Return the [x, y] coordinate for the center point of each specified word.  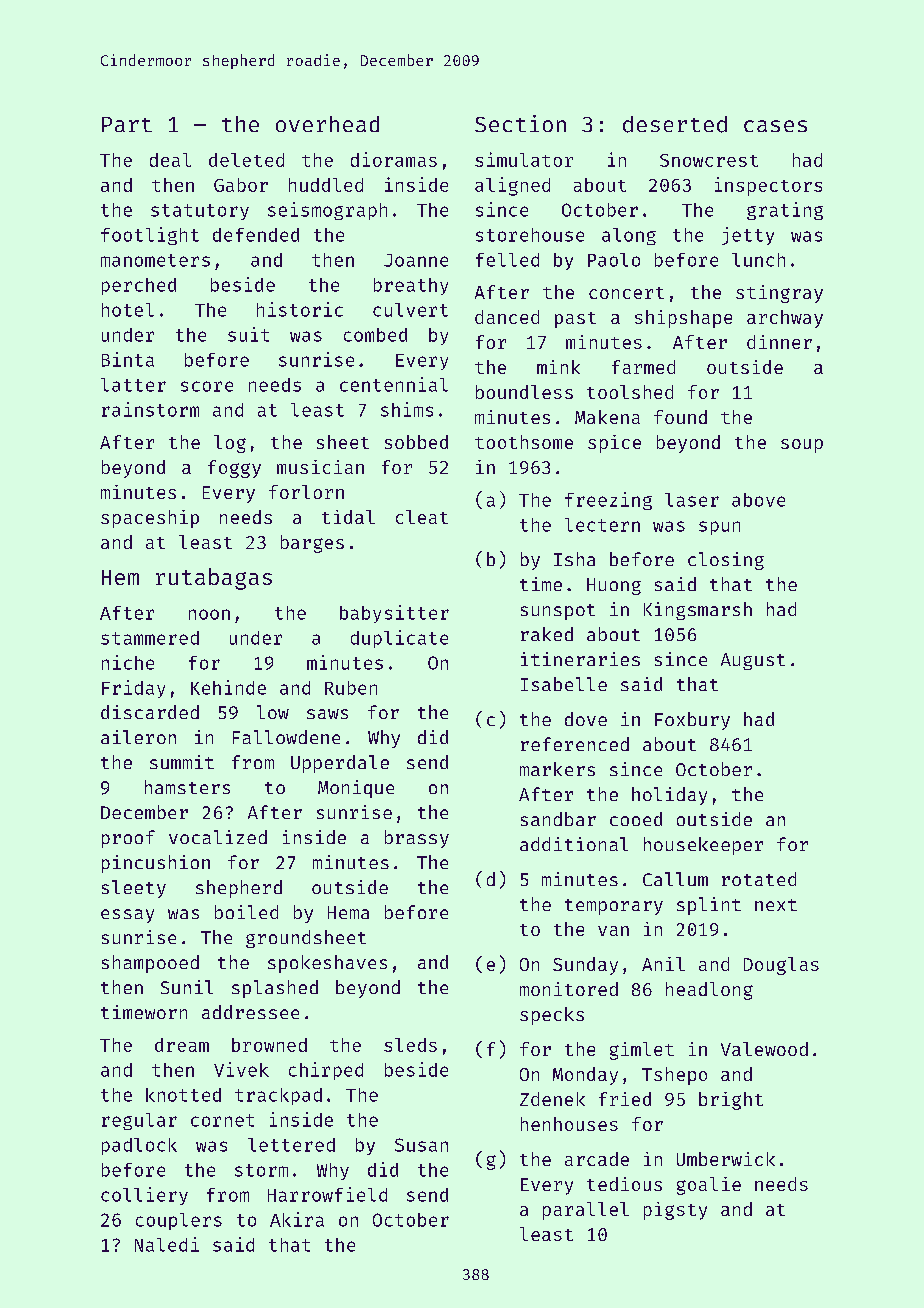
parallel [586, 1211]
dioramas [394, 159]
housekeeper [703, 846]
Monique [356, 789]
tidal [348, 517]
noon [209, 614]
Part [127, 124]
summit [182, 762]
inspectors [768, 186]
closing [726, 561]
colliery [144, 1196]
